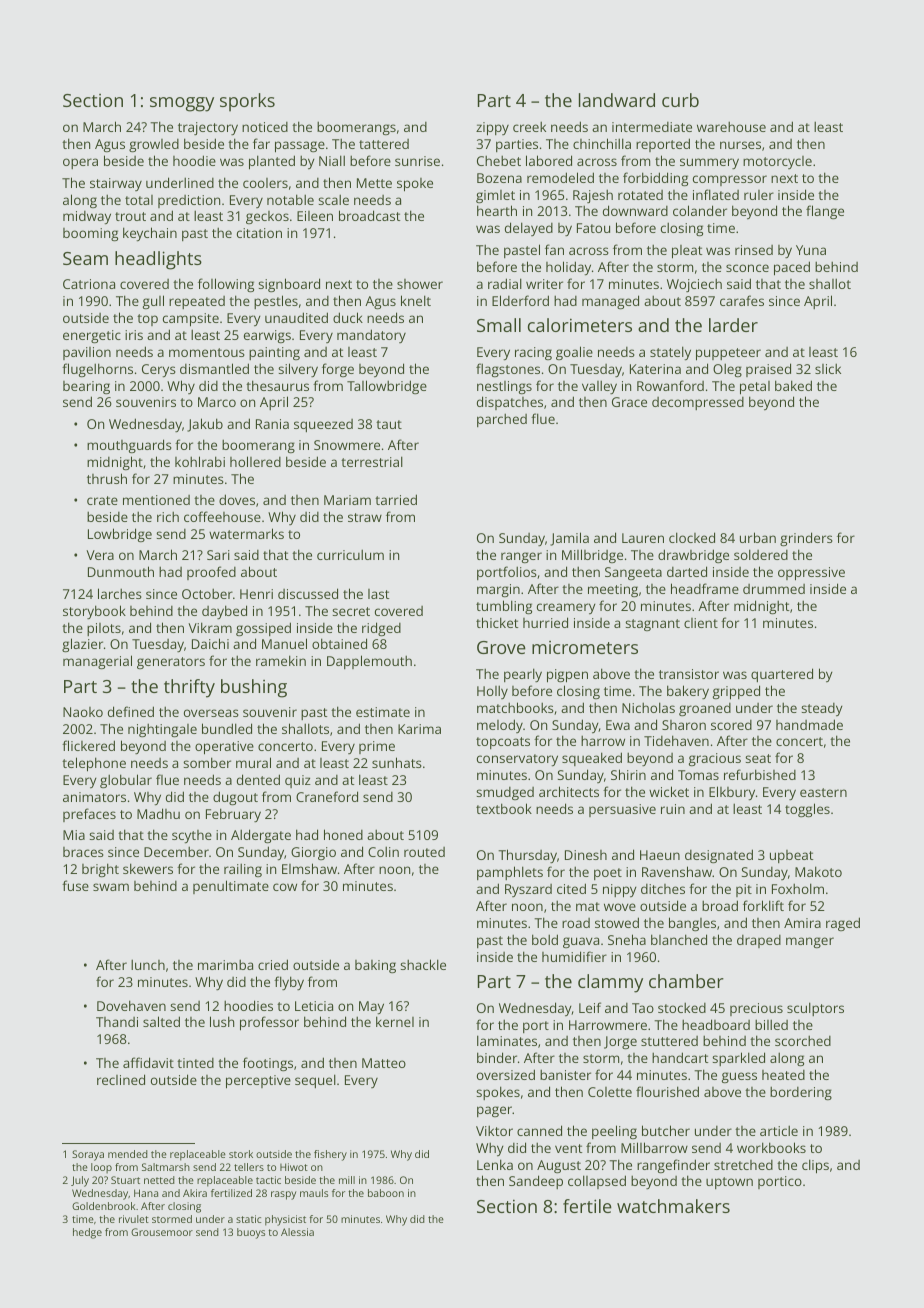 Image resolution: width=924 pixels, height=1308 pixels. I want to click on curb, so click(680, 100).
